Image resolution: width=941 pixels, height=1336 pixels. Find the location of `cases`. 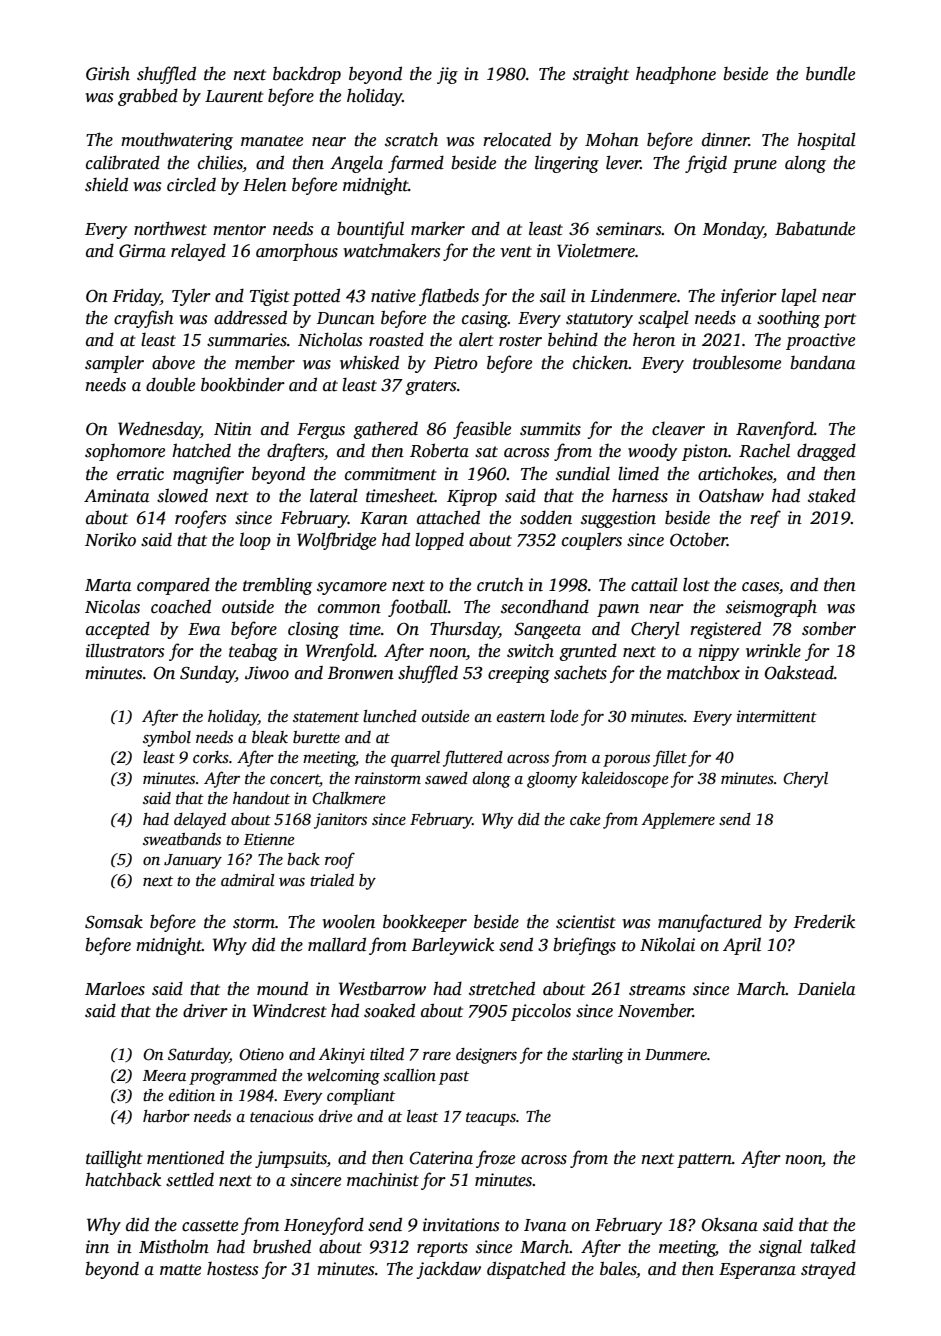

cases is located at coordinates (760, 587).
